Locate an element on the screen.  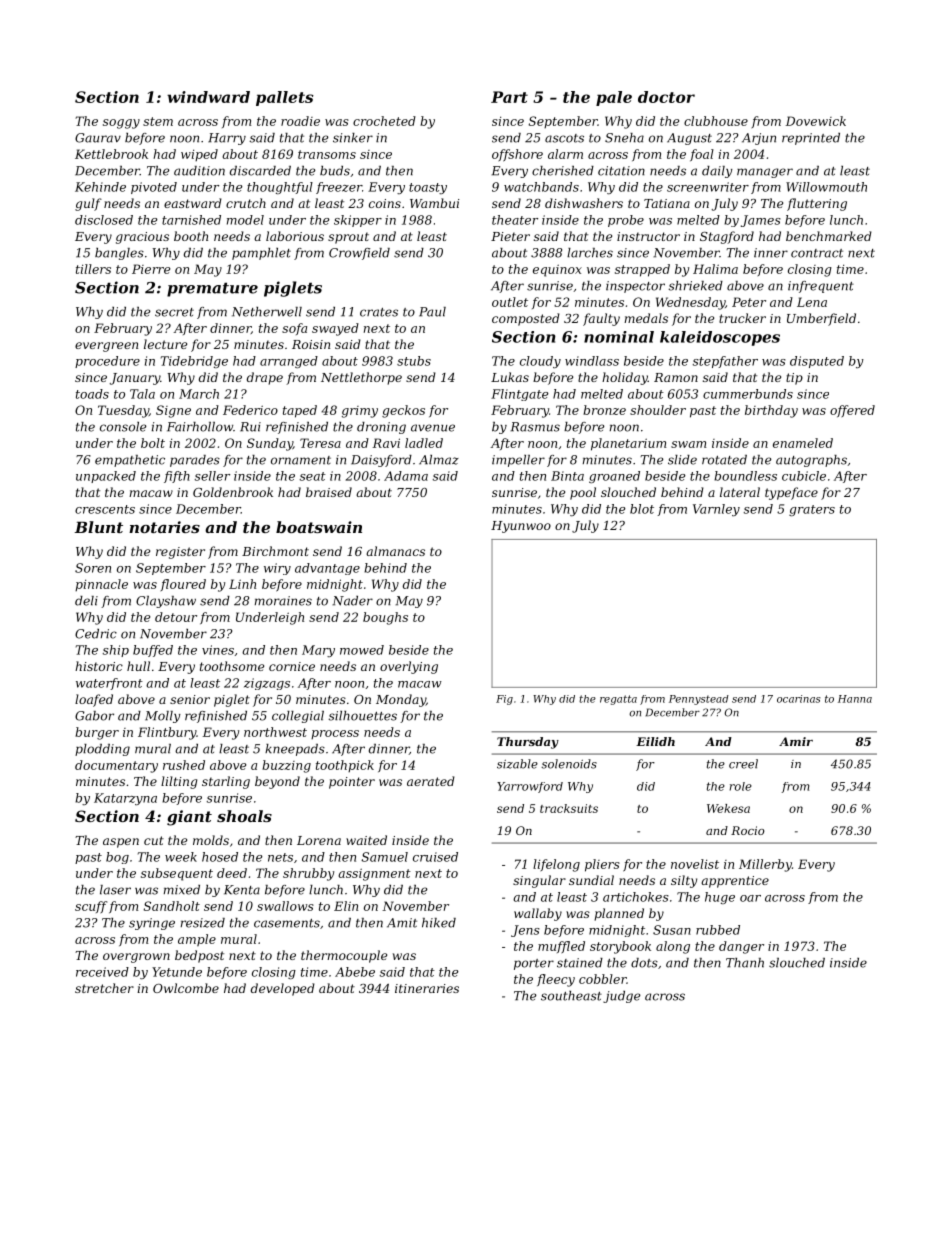
crocheted is located at coordinates (384, 121).
